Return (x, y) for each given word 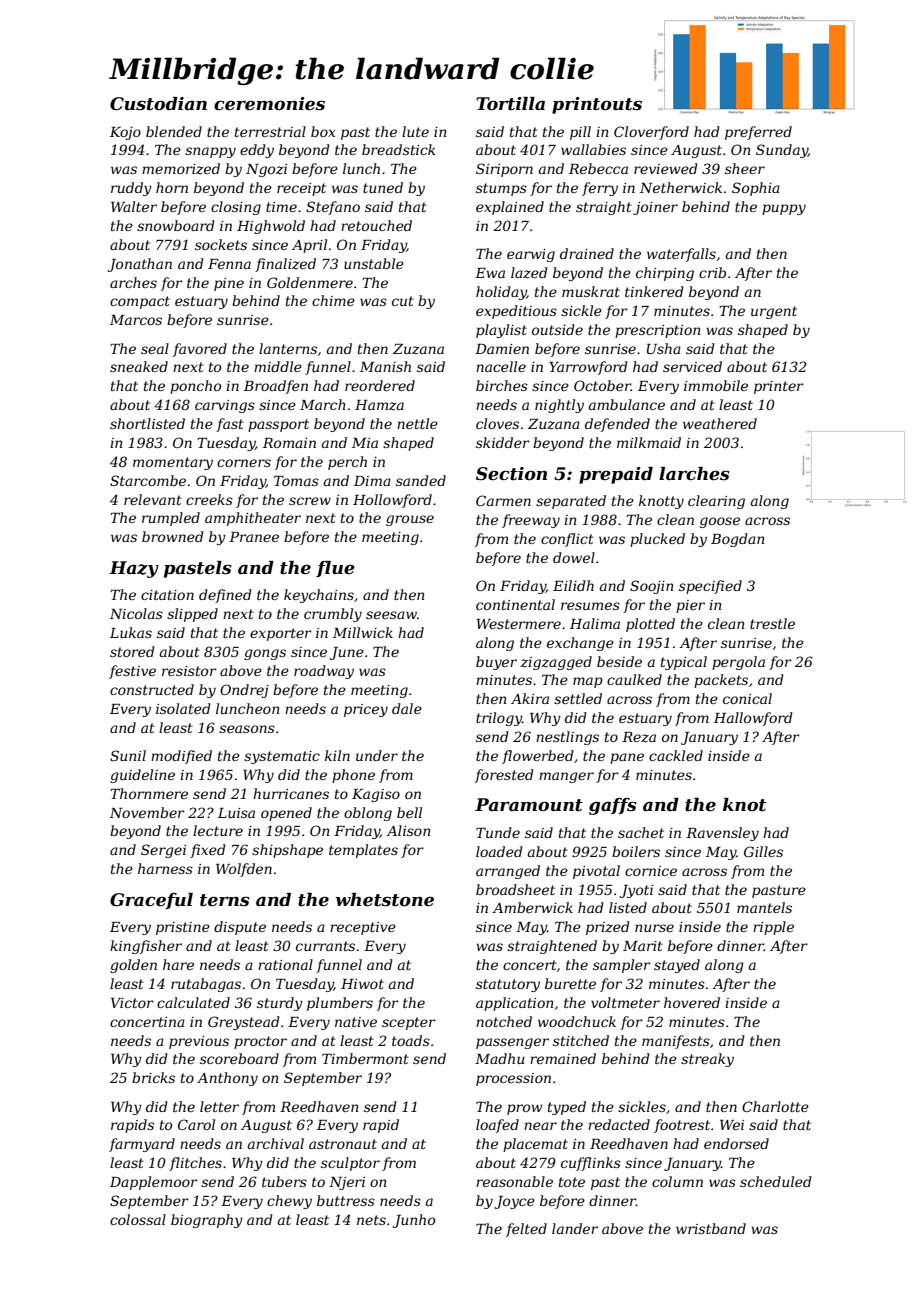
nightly (559, 406)
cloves (497, 423)
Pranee (254, 537)
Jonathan (139, 265)
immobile (716, 385)
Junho (413, 1221)
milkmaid (649, 442)
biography (207, 1221)
